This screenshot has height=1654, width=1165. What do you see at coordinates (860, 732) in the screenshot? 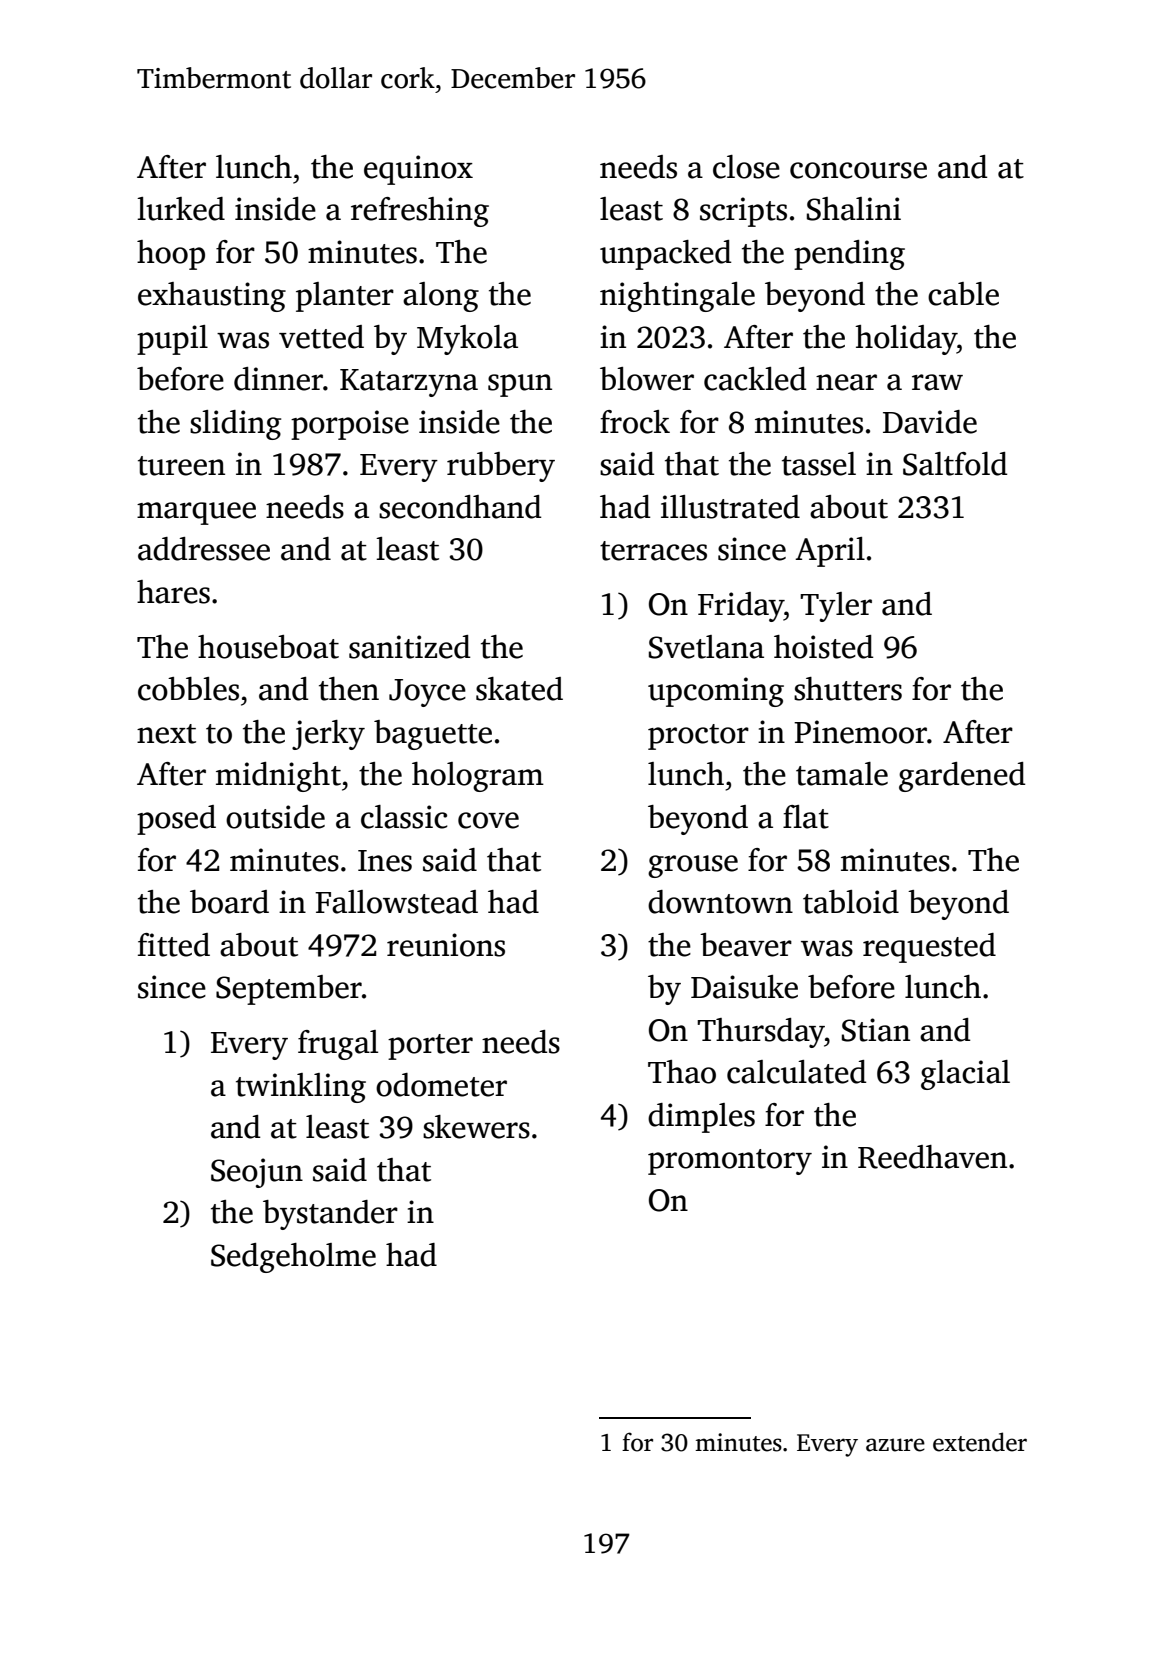
I see `Pinemoor` at bounding box center [860, 732].
